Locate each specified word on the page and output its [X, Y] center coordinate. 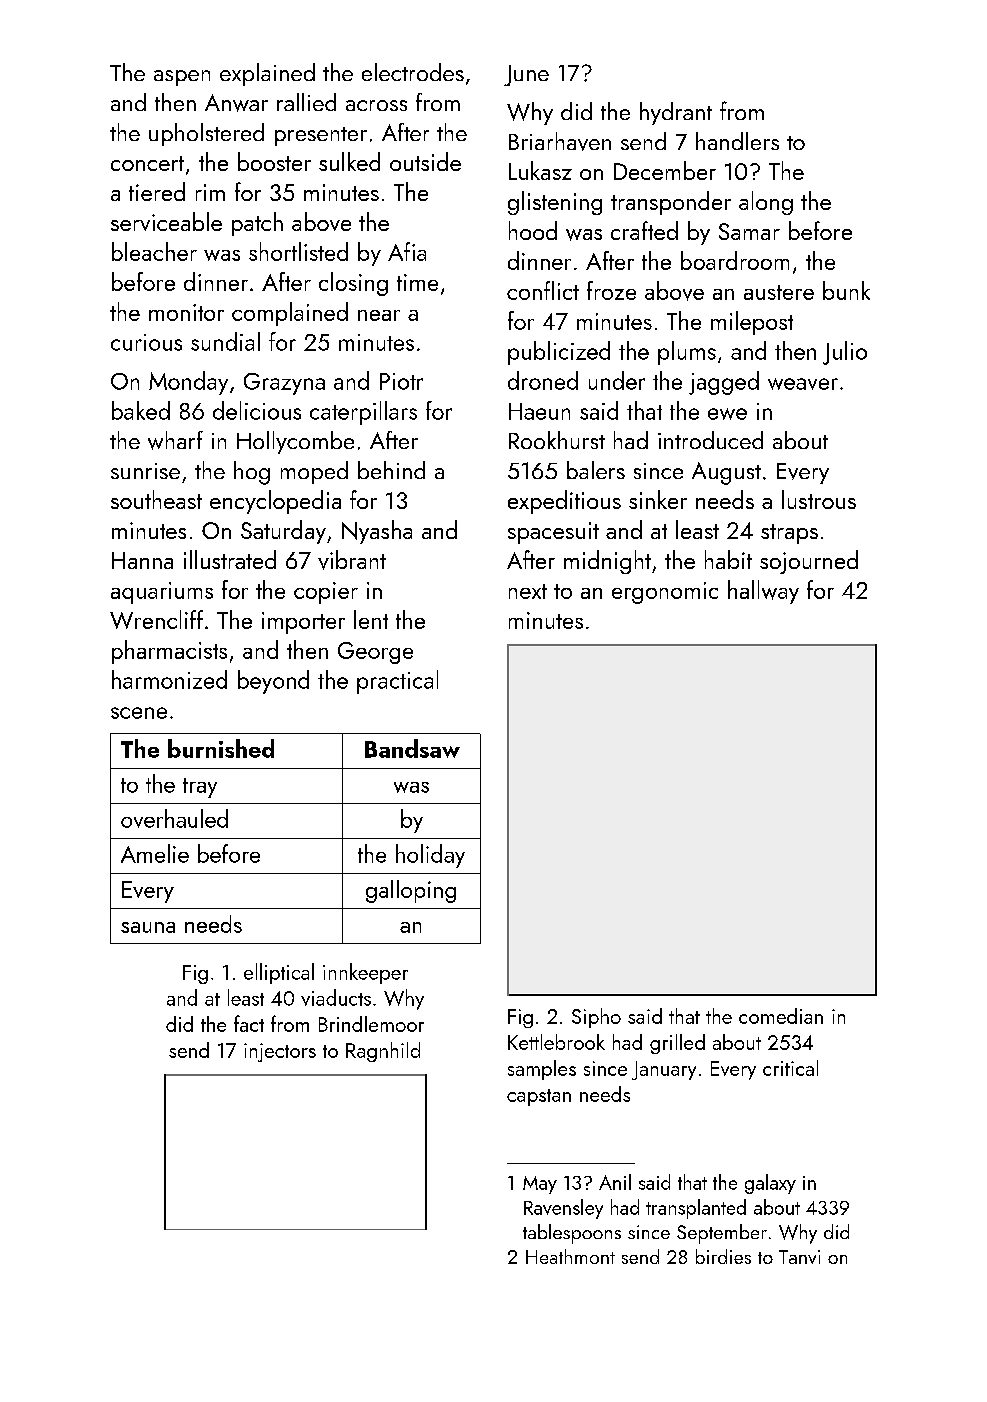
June [526, 75]
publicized [559, 353]
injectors [280, 1052]
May [540, 1185]
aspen [182, 78]
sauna [148, 927]
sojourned [809, 562]
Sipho [596, 1018]
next [528, 591]
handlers [737, 141]
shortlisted [298, 251]
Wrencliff [156, 619]
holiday [430, 856]
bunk [846, 290]
